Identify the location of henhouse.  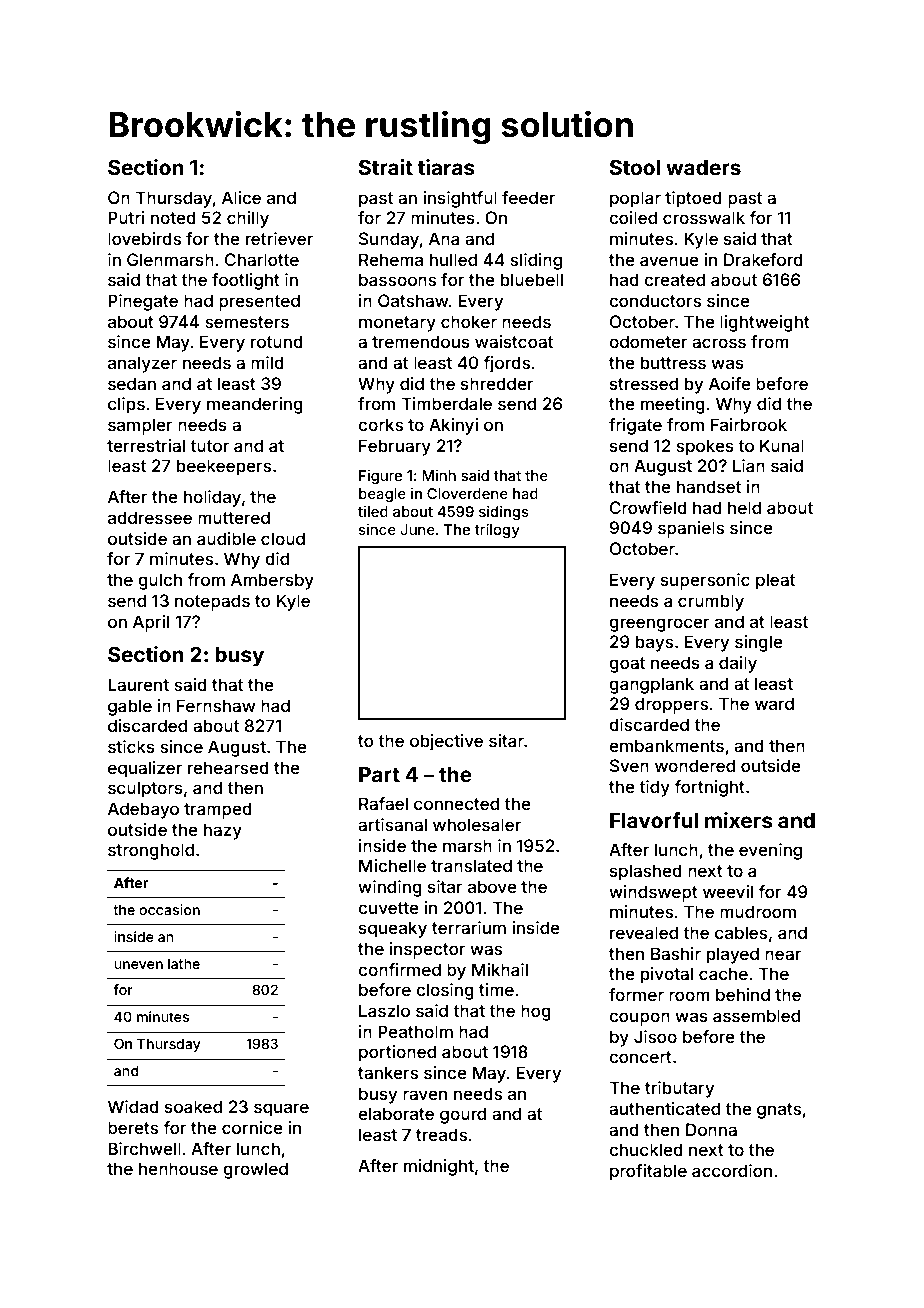
(178, 1168).
